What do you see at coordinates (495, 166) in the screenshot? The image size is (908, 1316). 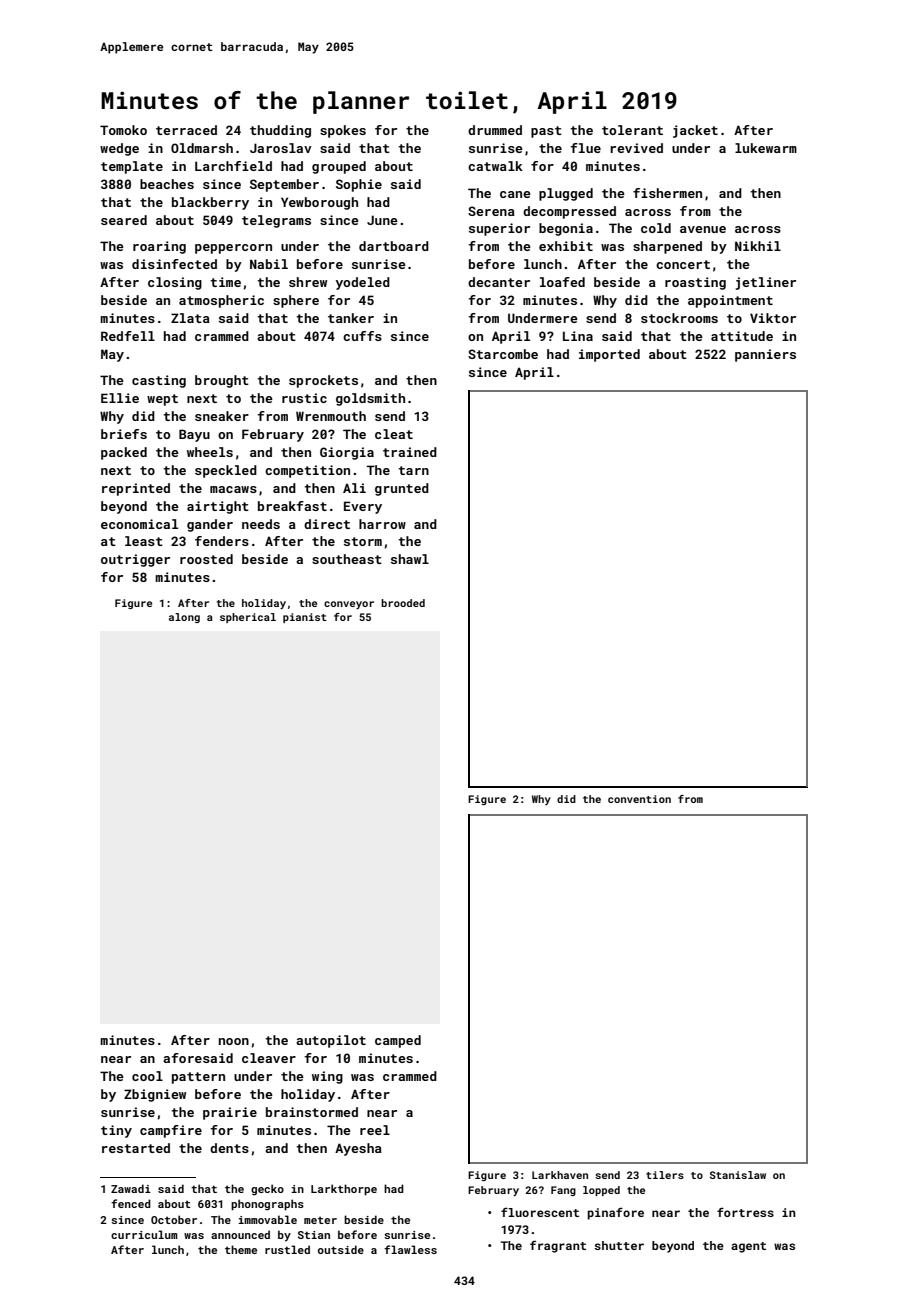 I see `catwalk` at bounding box center [495, 166].
